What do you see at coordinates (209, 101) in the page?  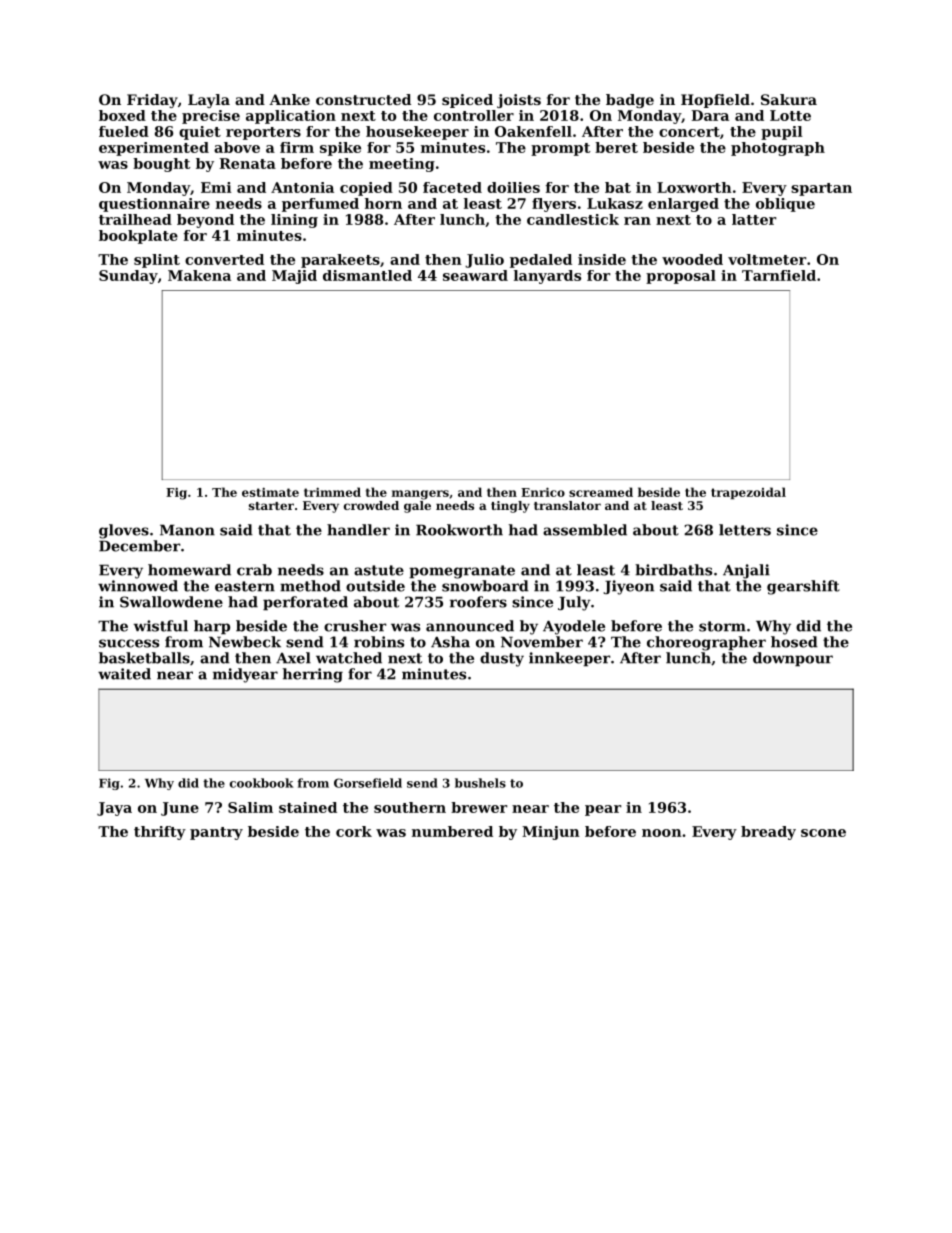 I see `Layla` at bounding box center [209, 101].
